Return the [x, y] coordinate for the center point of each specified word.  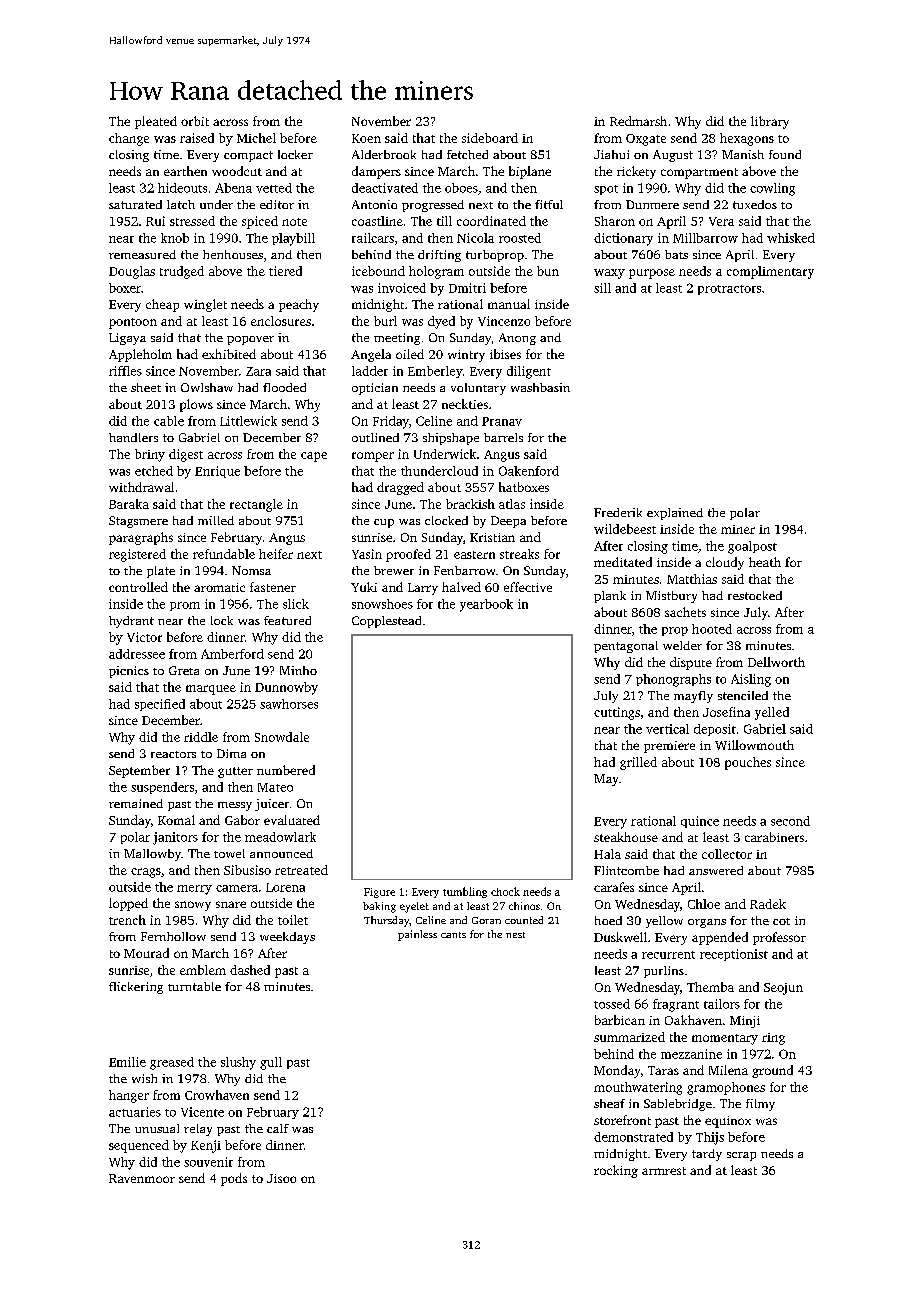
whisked [791, 238]
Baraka [129, 504]
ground [772, 1071]
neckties [465, 404]
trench [127, 920]
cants [453, 935]
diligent [529, 372]
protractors [729, 290]
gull [271, 1063]
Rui [155, 221]
